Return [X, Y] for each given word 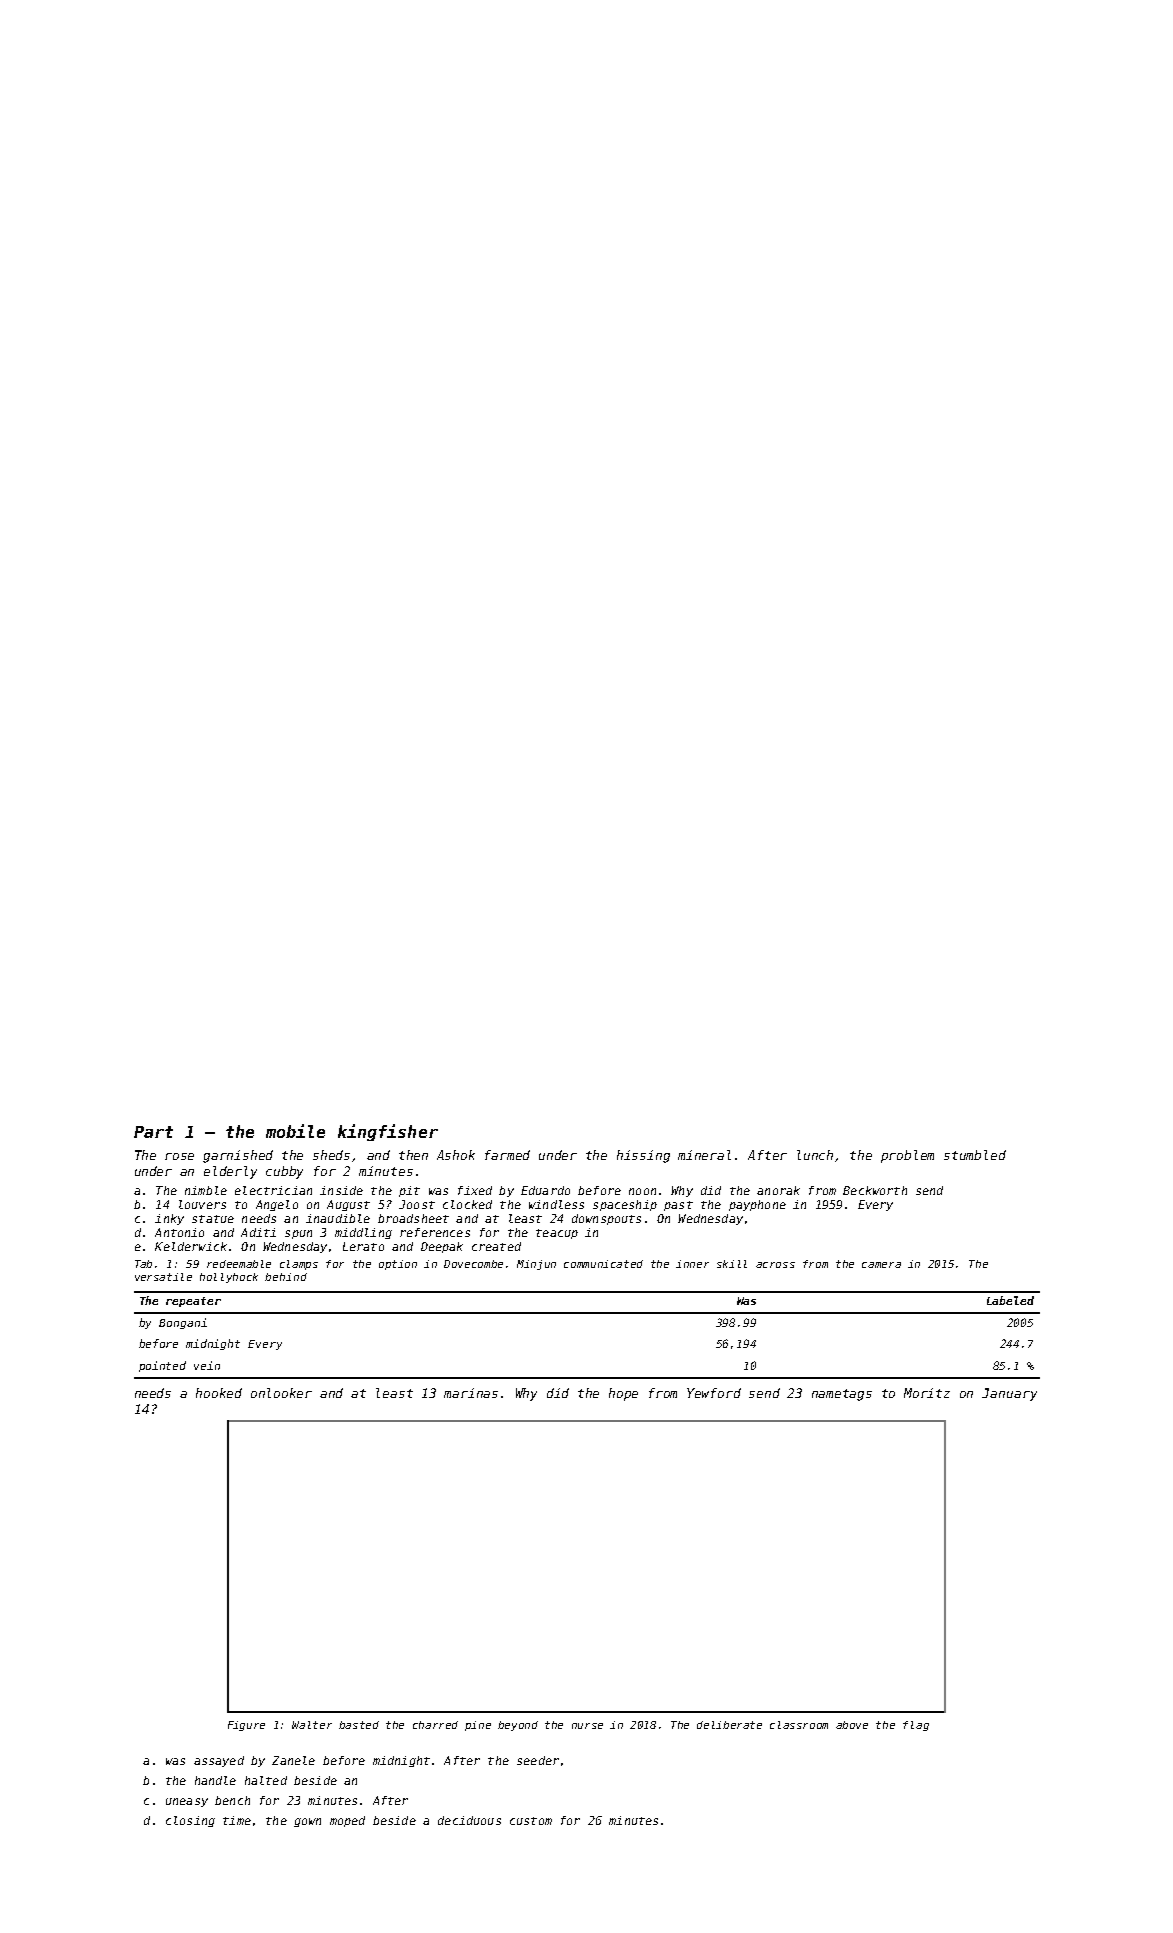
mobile [295, 1131]
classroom [799, 1725]
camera [881, 1265]
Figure [246, 1726]
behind [286, 1277]
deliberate [729, 1725]
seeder [538, 1760]
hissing [643, 1156]
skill [732, 1264]
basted [359, 1725]
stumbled [975, 1155]
